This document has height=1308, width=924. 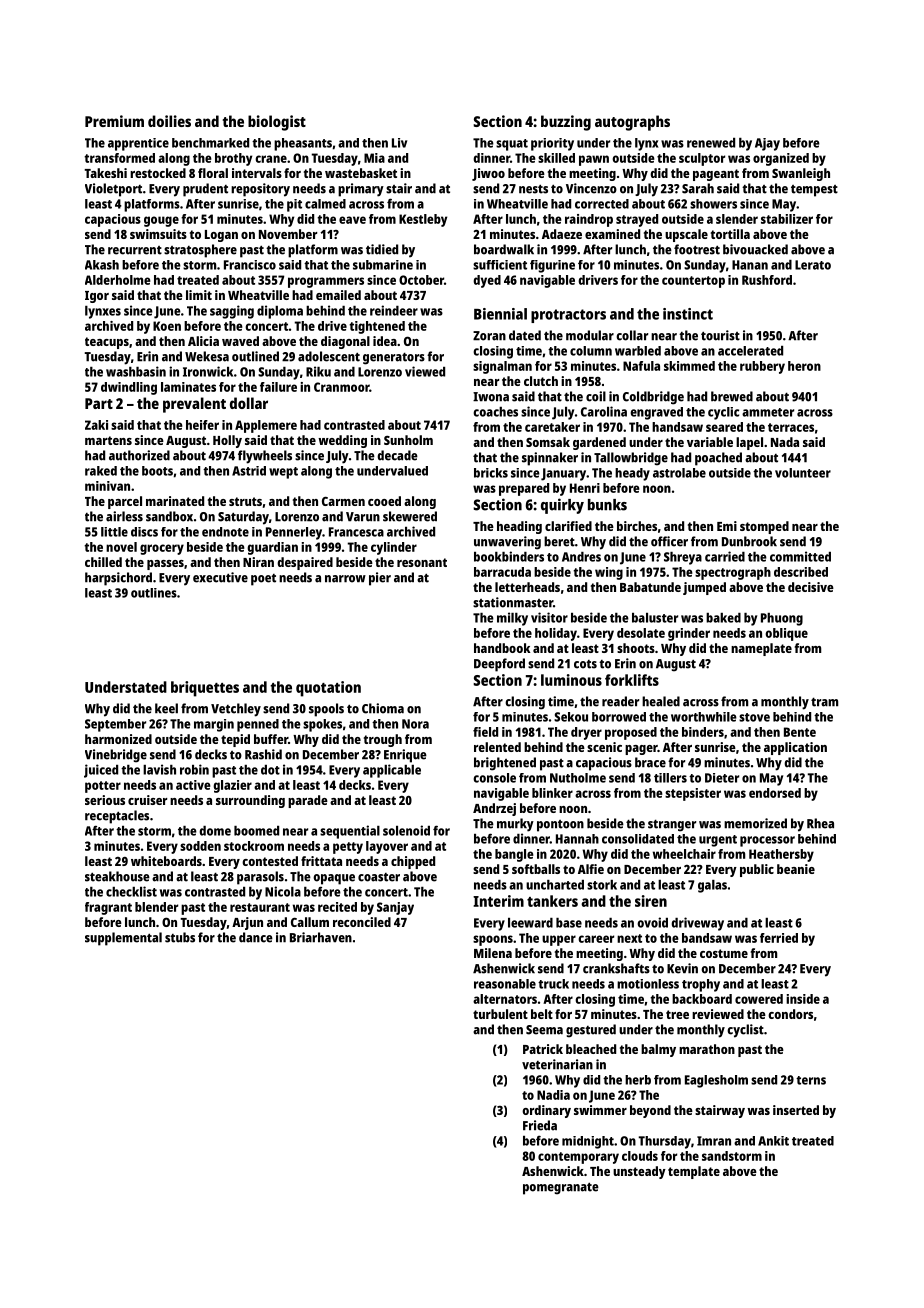 What do you see at coordinates (500, 1014) in the document?
I see `turbulent` at bounding box center [500, 1014].
